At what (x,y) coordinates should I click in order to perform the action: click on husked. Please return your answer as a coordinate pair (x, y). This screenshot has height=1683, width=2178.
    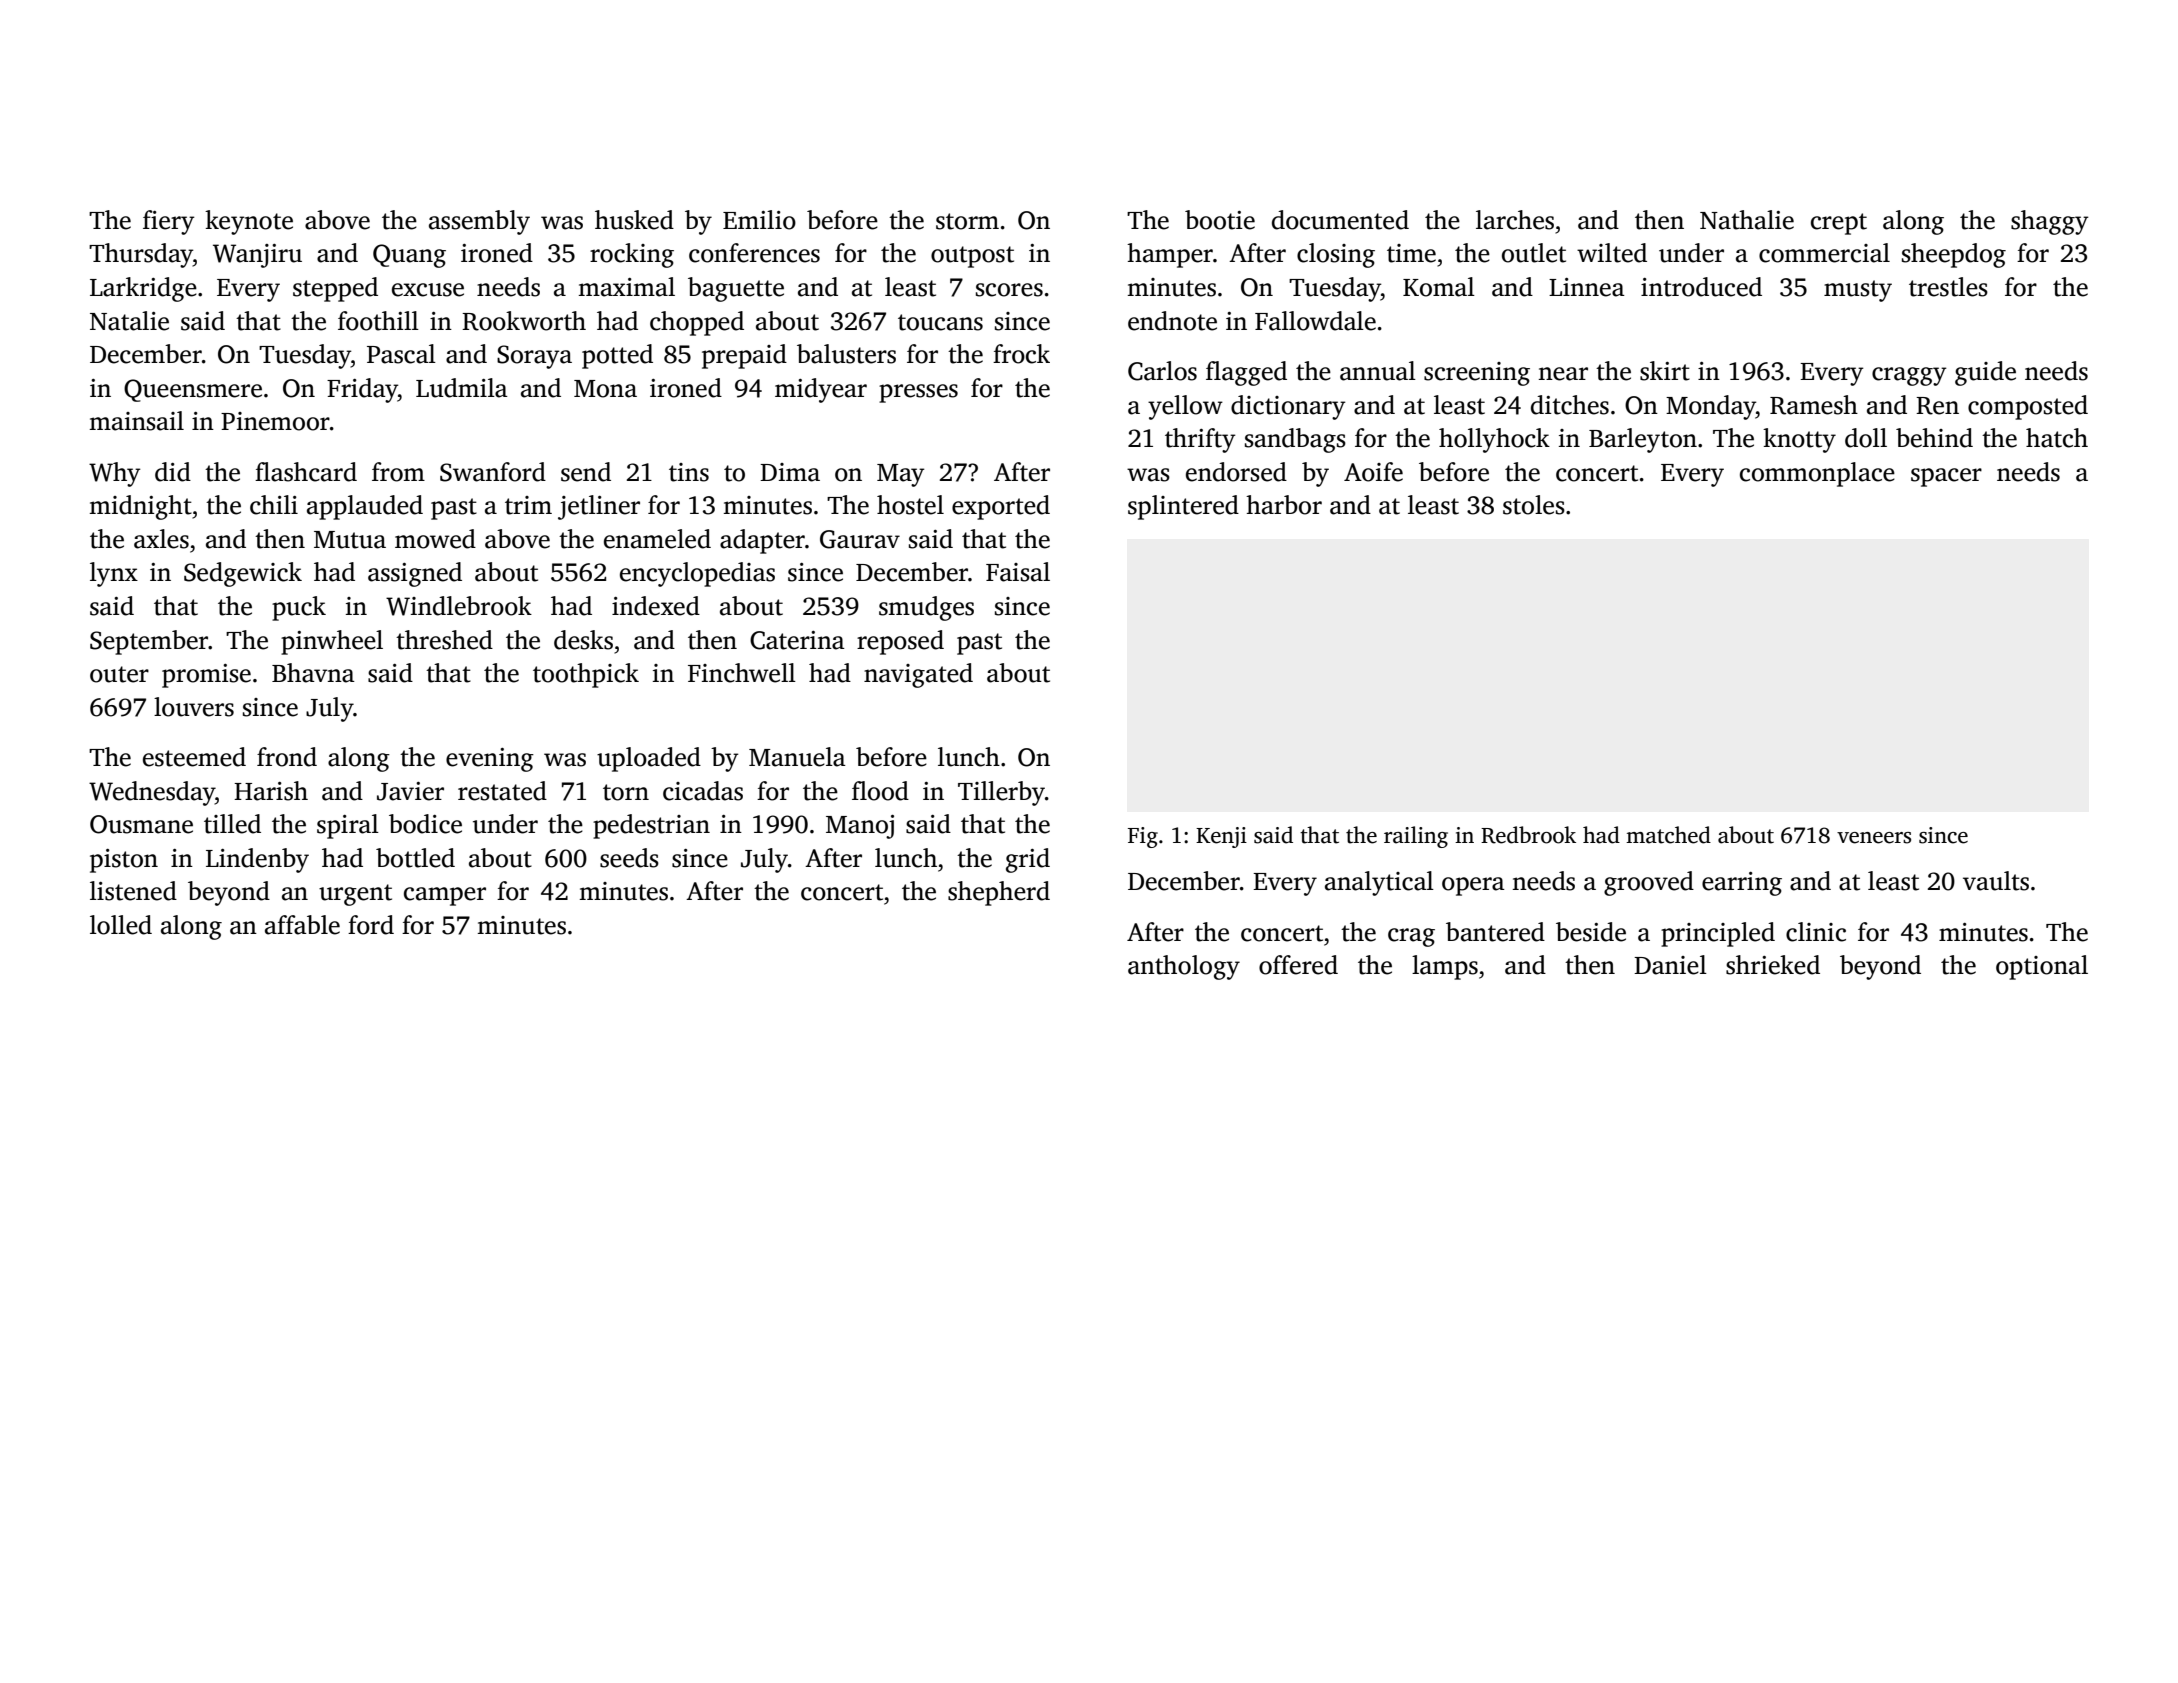
    Looking at the image, I should click on (634, 220).
